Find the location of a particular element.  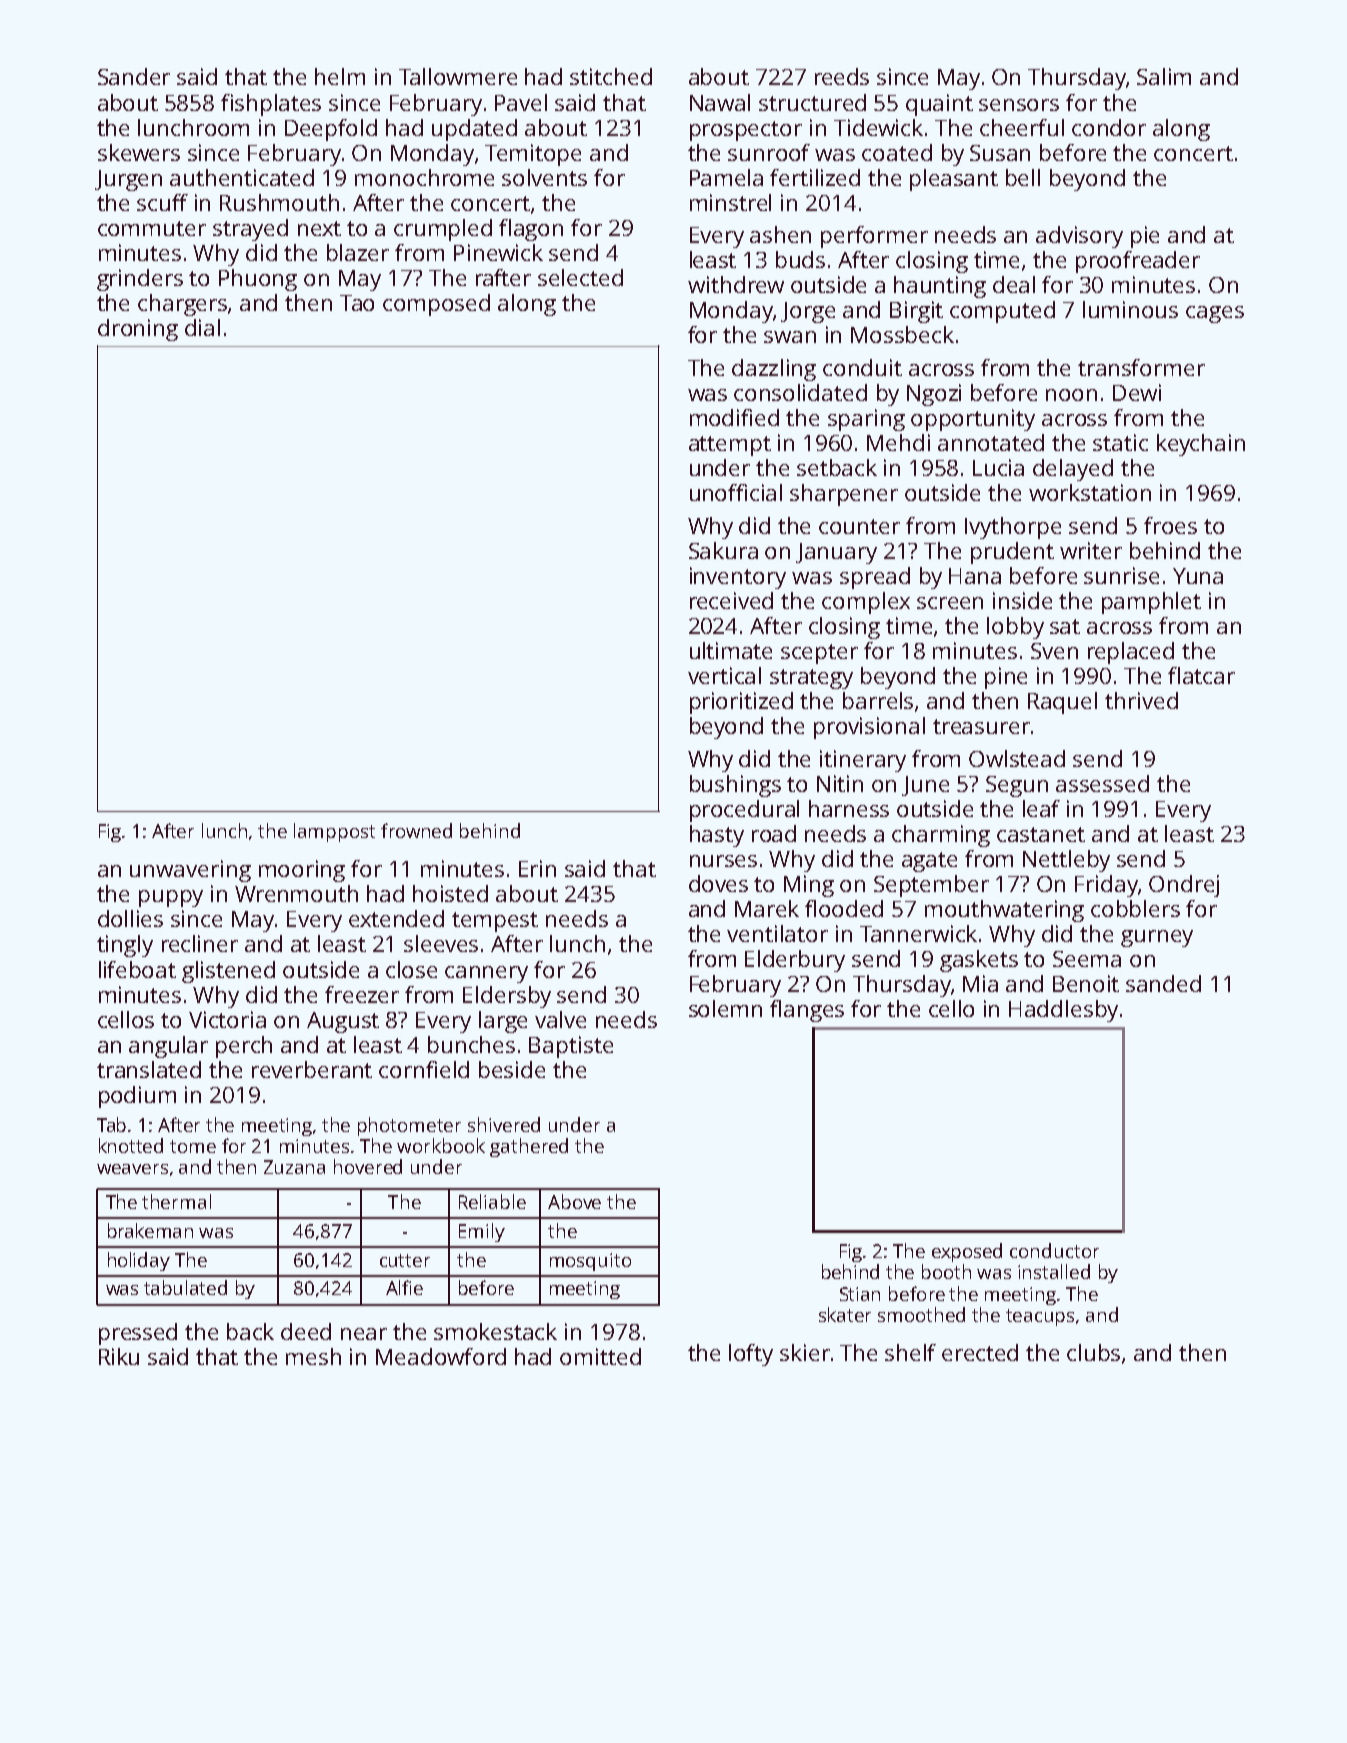

haunting is located at coordinates (940, 287).
